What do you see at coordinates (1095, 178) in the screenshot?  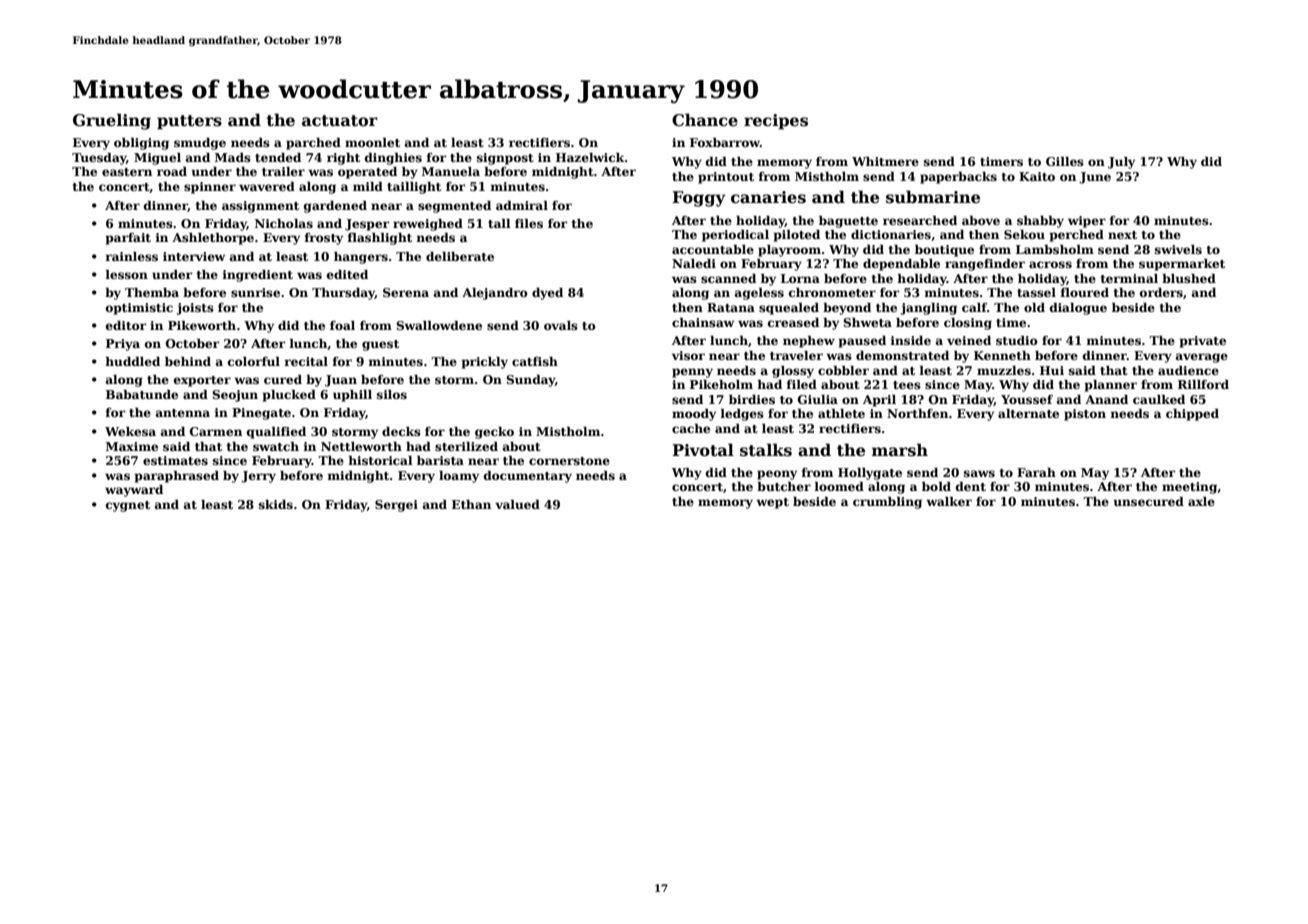 I see `June` at bounding box center [1095, 178].
